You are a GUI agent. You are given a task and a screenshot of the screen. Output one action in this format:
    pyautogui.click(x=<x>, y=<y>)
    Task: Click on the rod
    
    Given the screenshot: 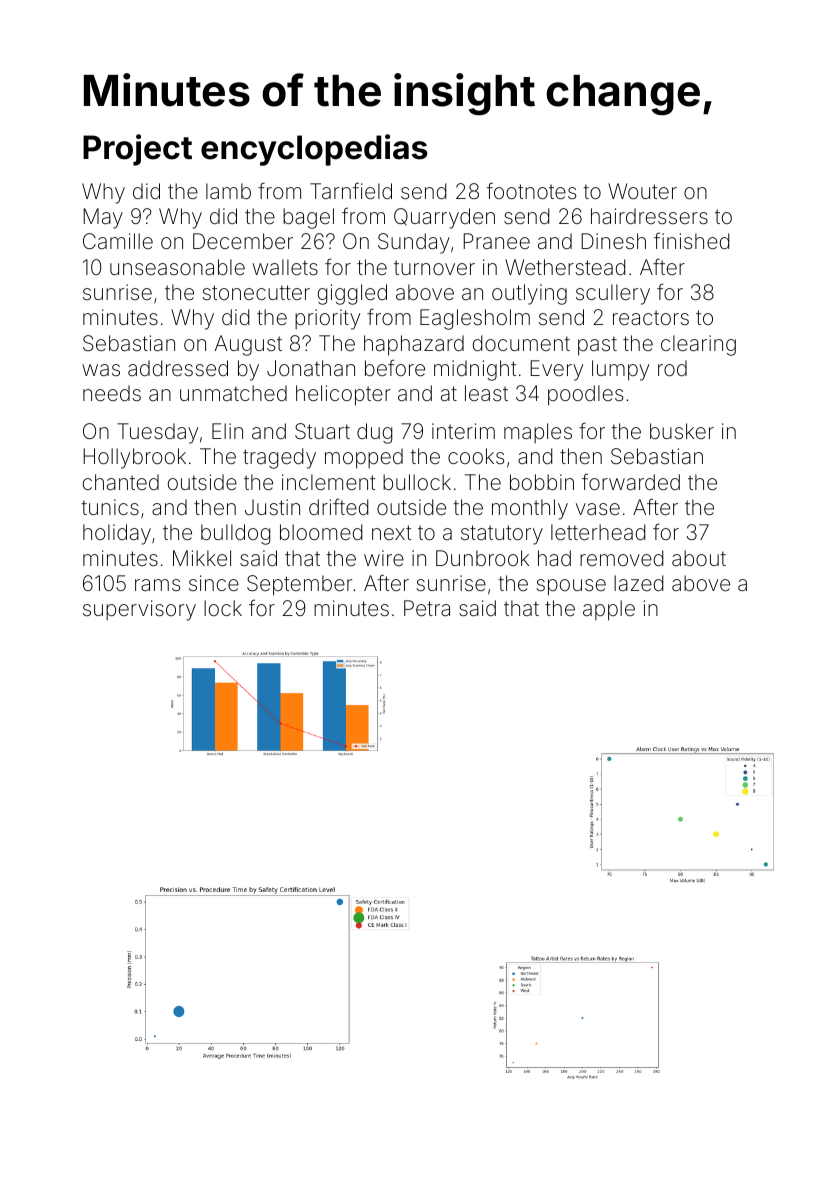 What is the action you would take?
    pyautogui.click(x=672, y=368)
